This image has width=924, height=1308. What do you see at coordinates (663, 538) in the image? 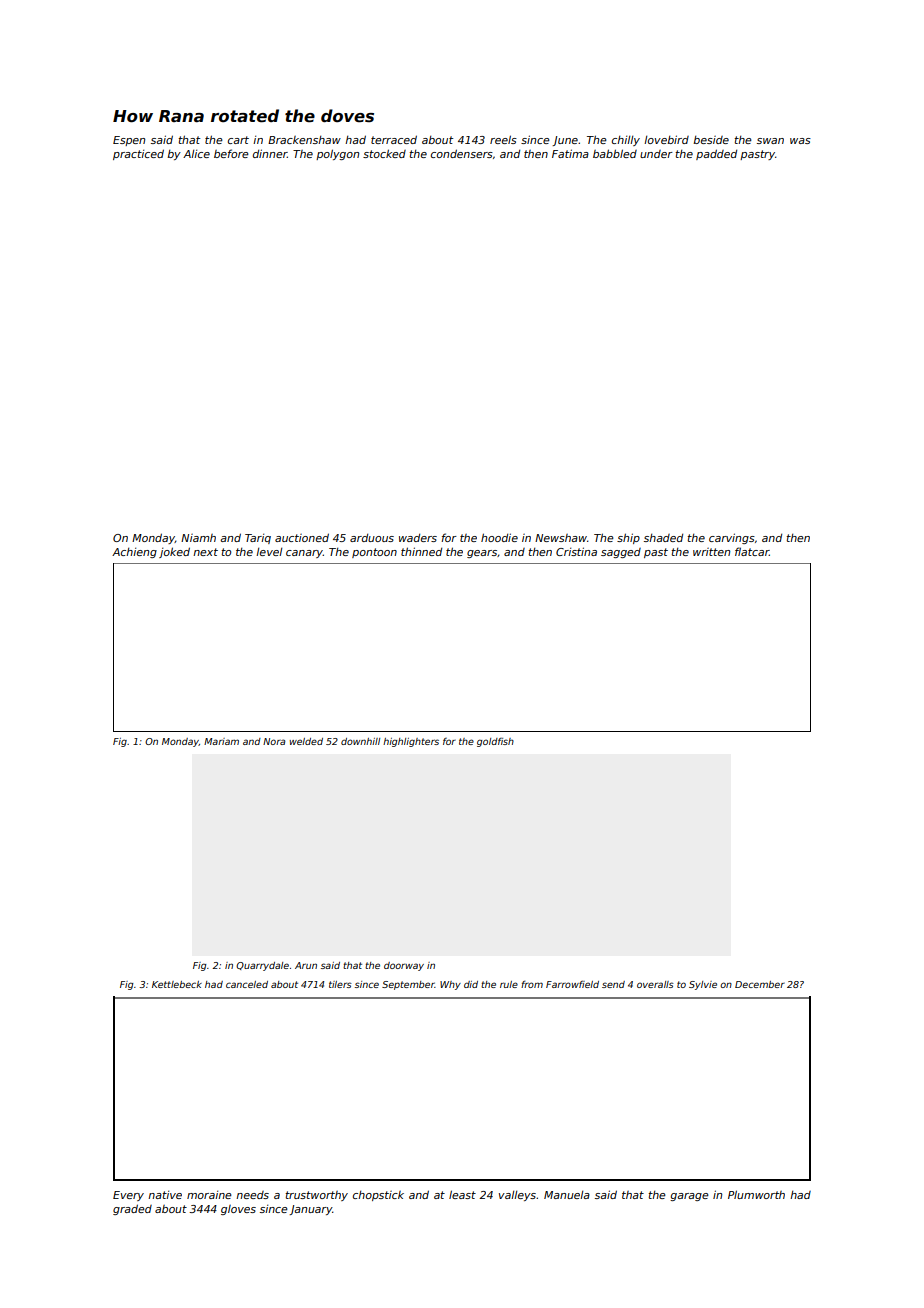
I see `shaded` at bounding box center [663, 538].
